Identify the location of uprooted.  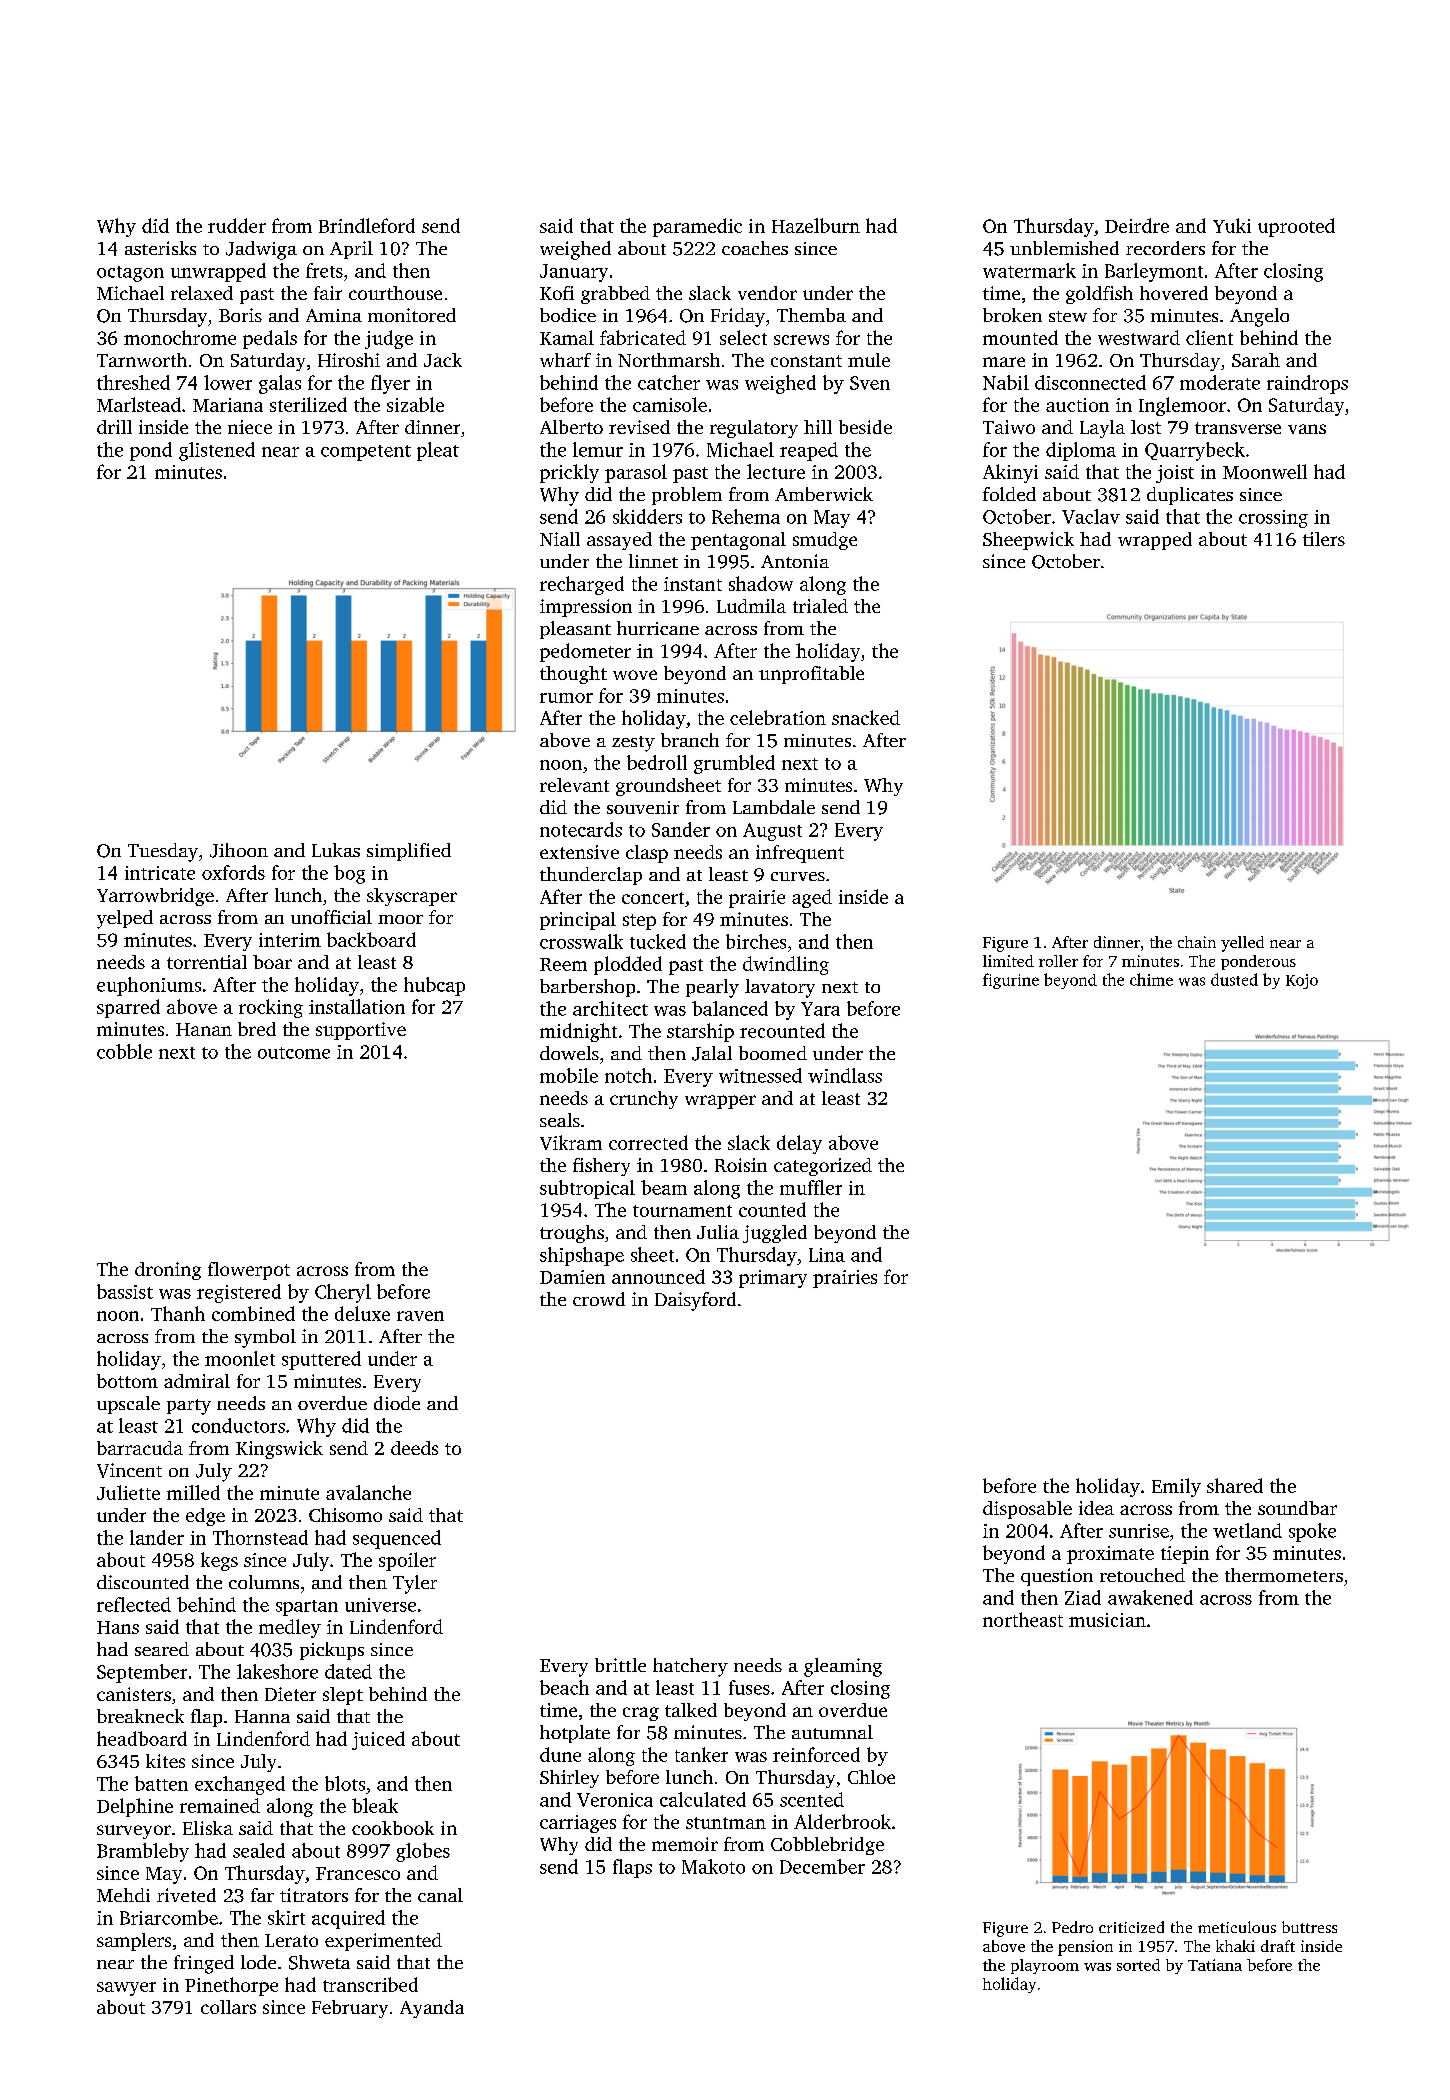
(1296, 227).
